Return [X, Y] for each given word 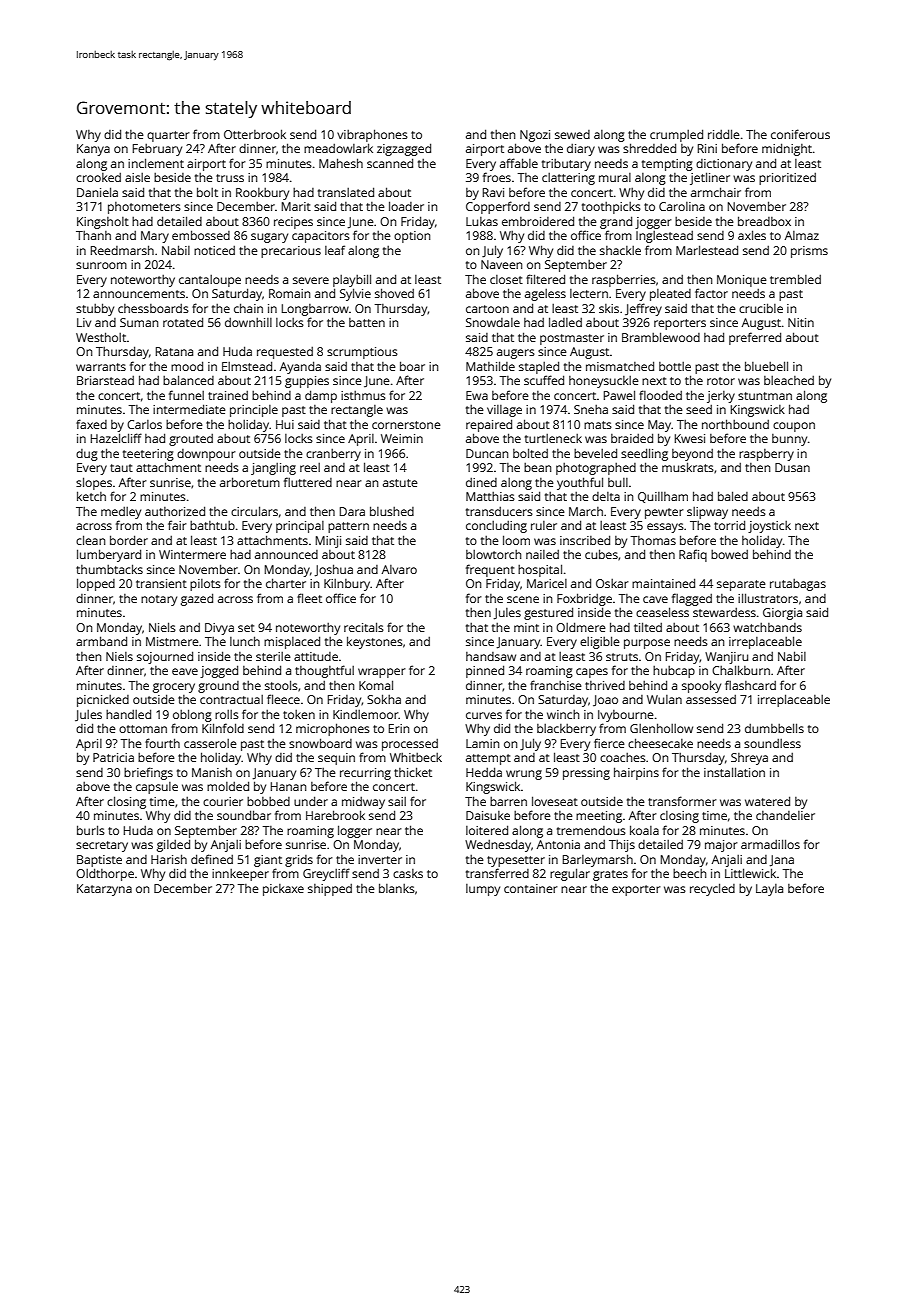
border [129, 540]
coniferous [800, 134]
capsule [157, 788]
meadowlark [338, 148]
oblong [192, 715]
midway [363, 803]
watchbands [767, 627]
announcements [139, 294]
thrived [605, 685]
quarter [168, 136]
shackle [620, 250]
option [412, 237]
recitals [364, 627]
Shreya [749, 759]
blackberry [566, 730]
